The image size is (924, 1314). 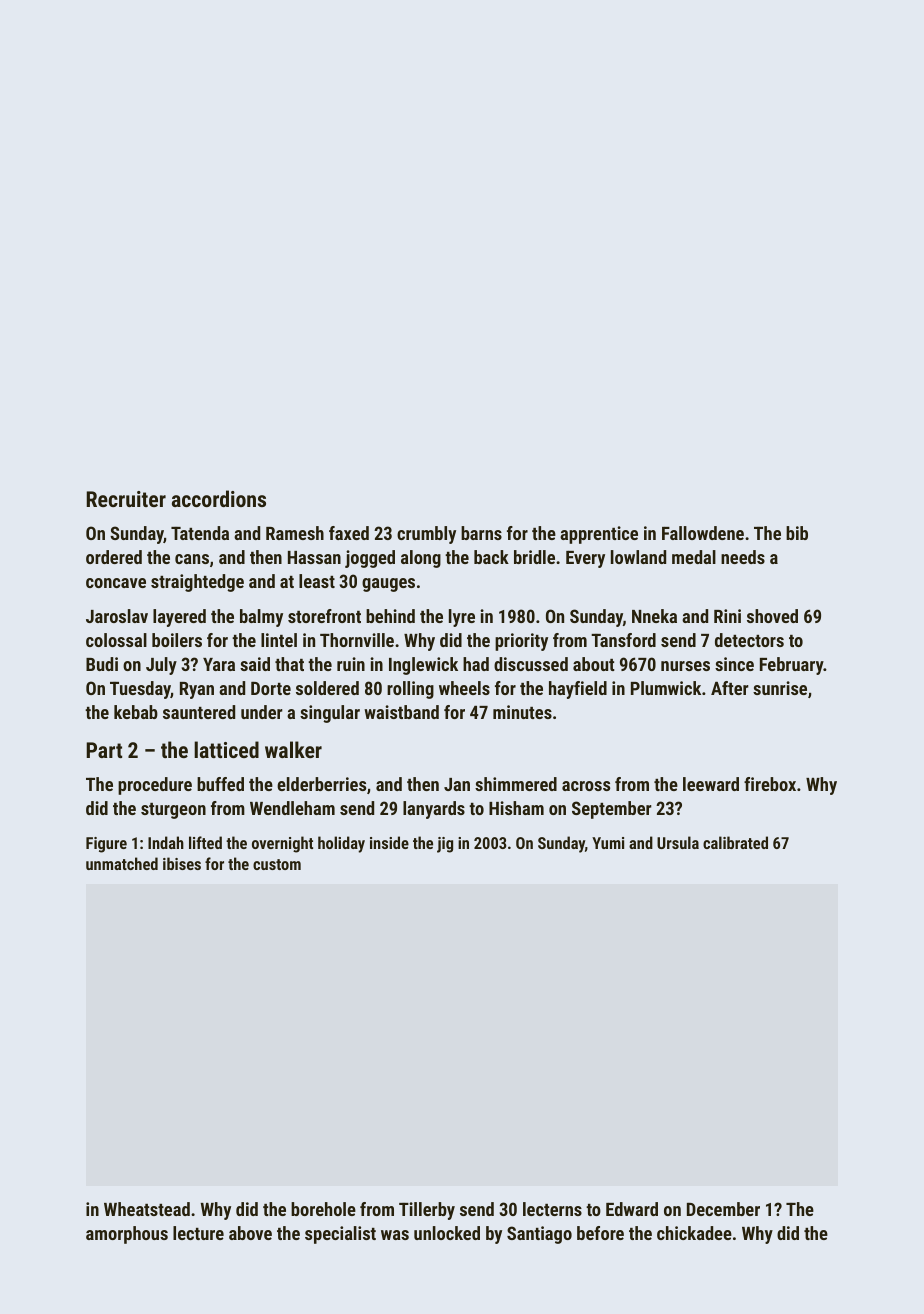 I want to click on across, so click(x=586, y=786).
